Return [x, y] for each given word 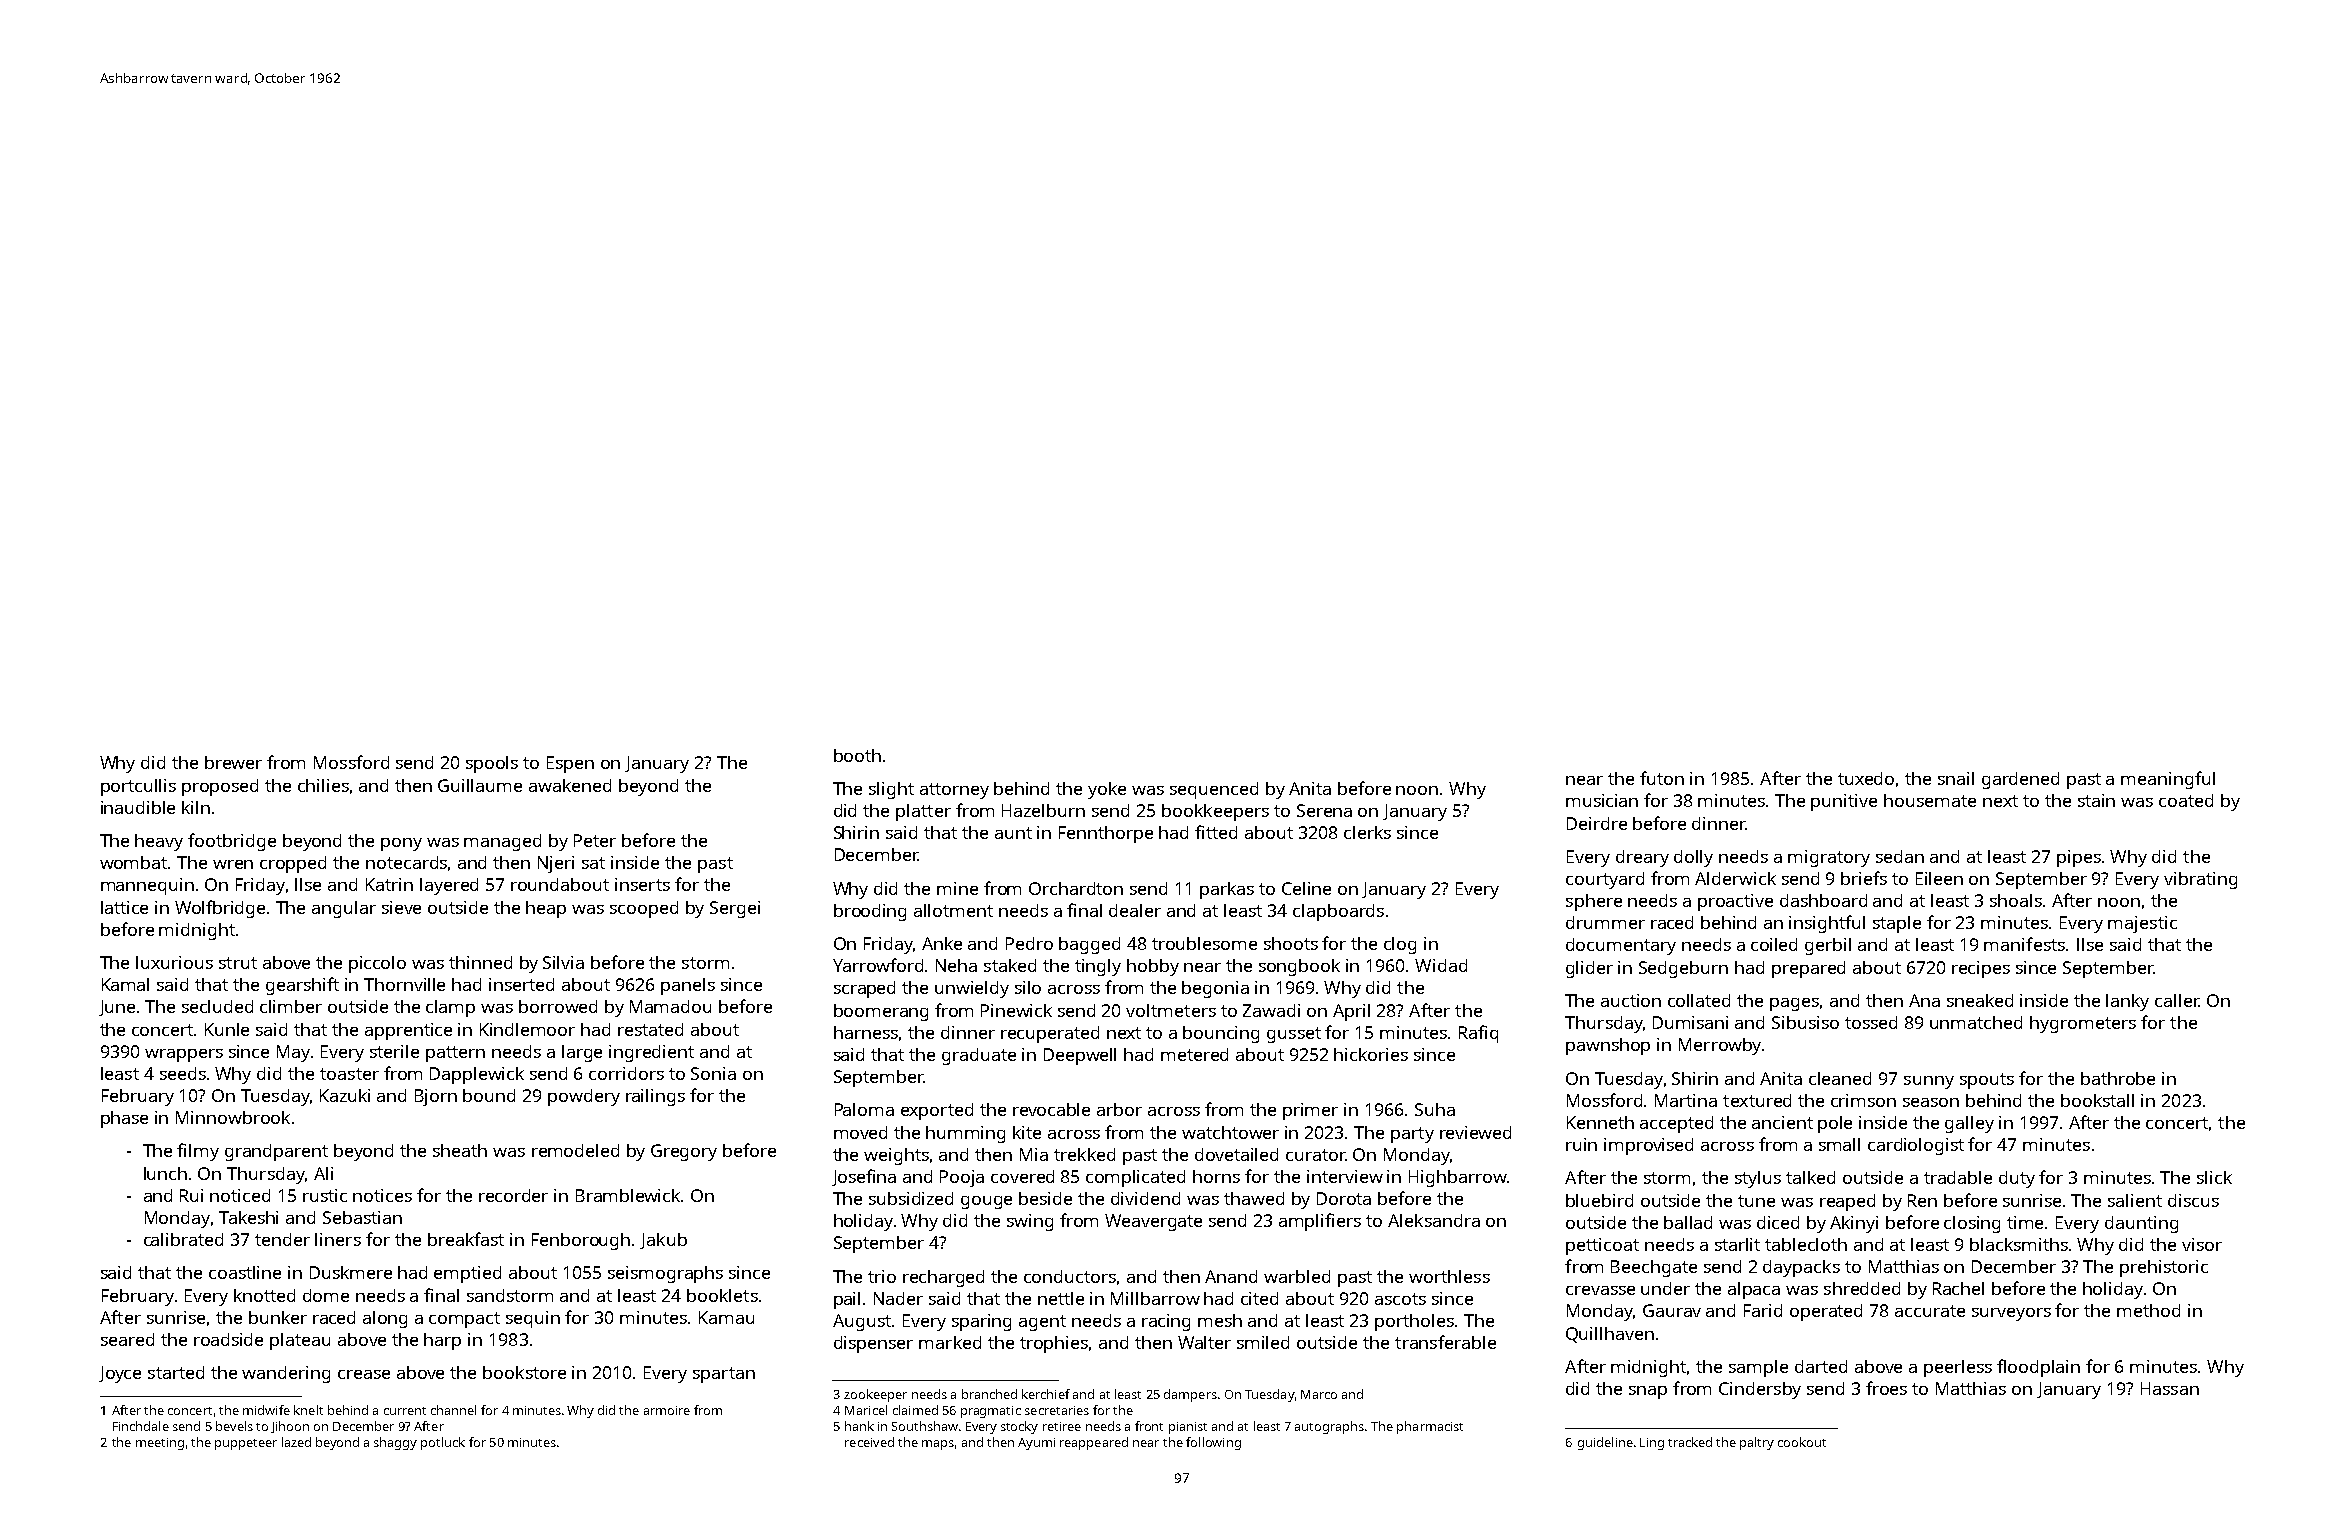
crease [364, 1374]
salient [2135, 1200]
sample [1758, 1368]
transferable [1445, 1342]
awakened [570, 785]
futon [1662, 778]
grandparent [276, 1152]
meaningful [2168, 780]
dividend [1145, 1198]
